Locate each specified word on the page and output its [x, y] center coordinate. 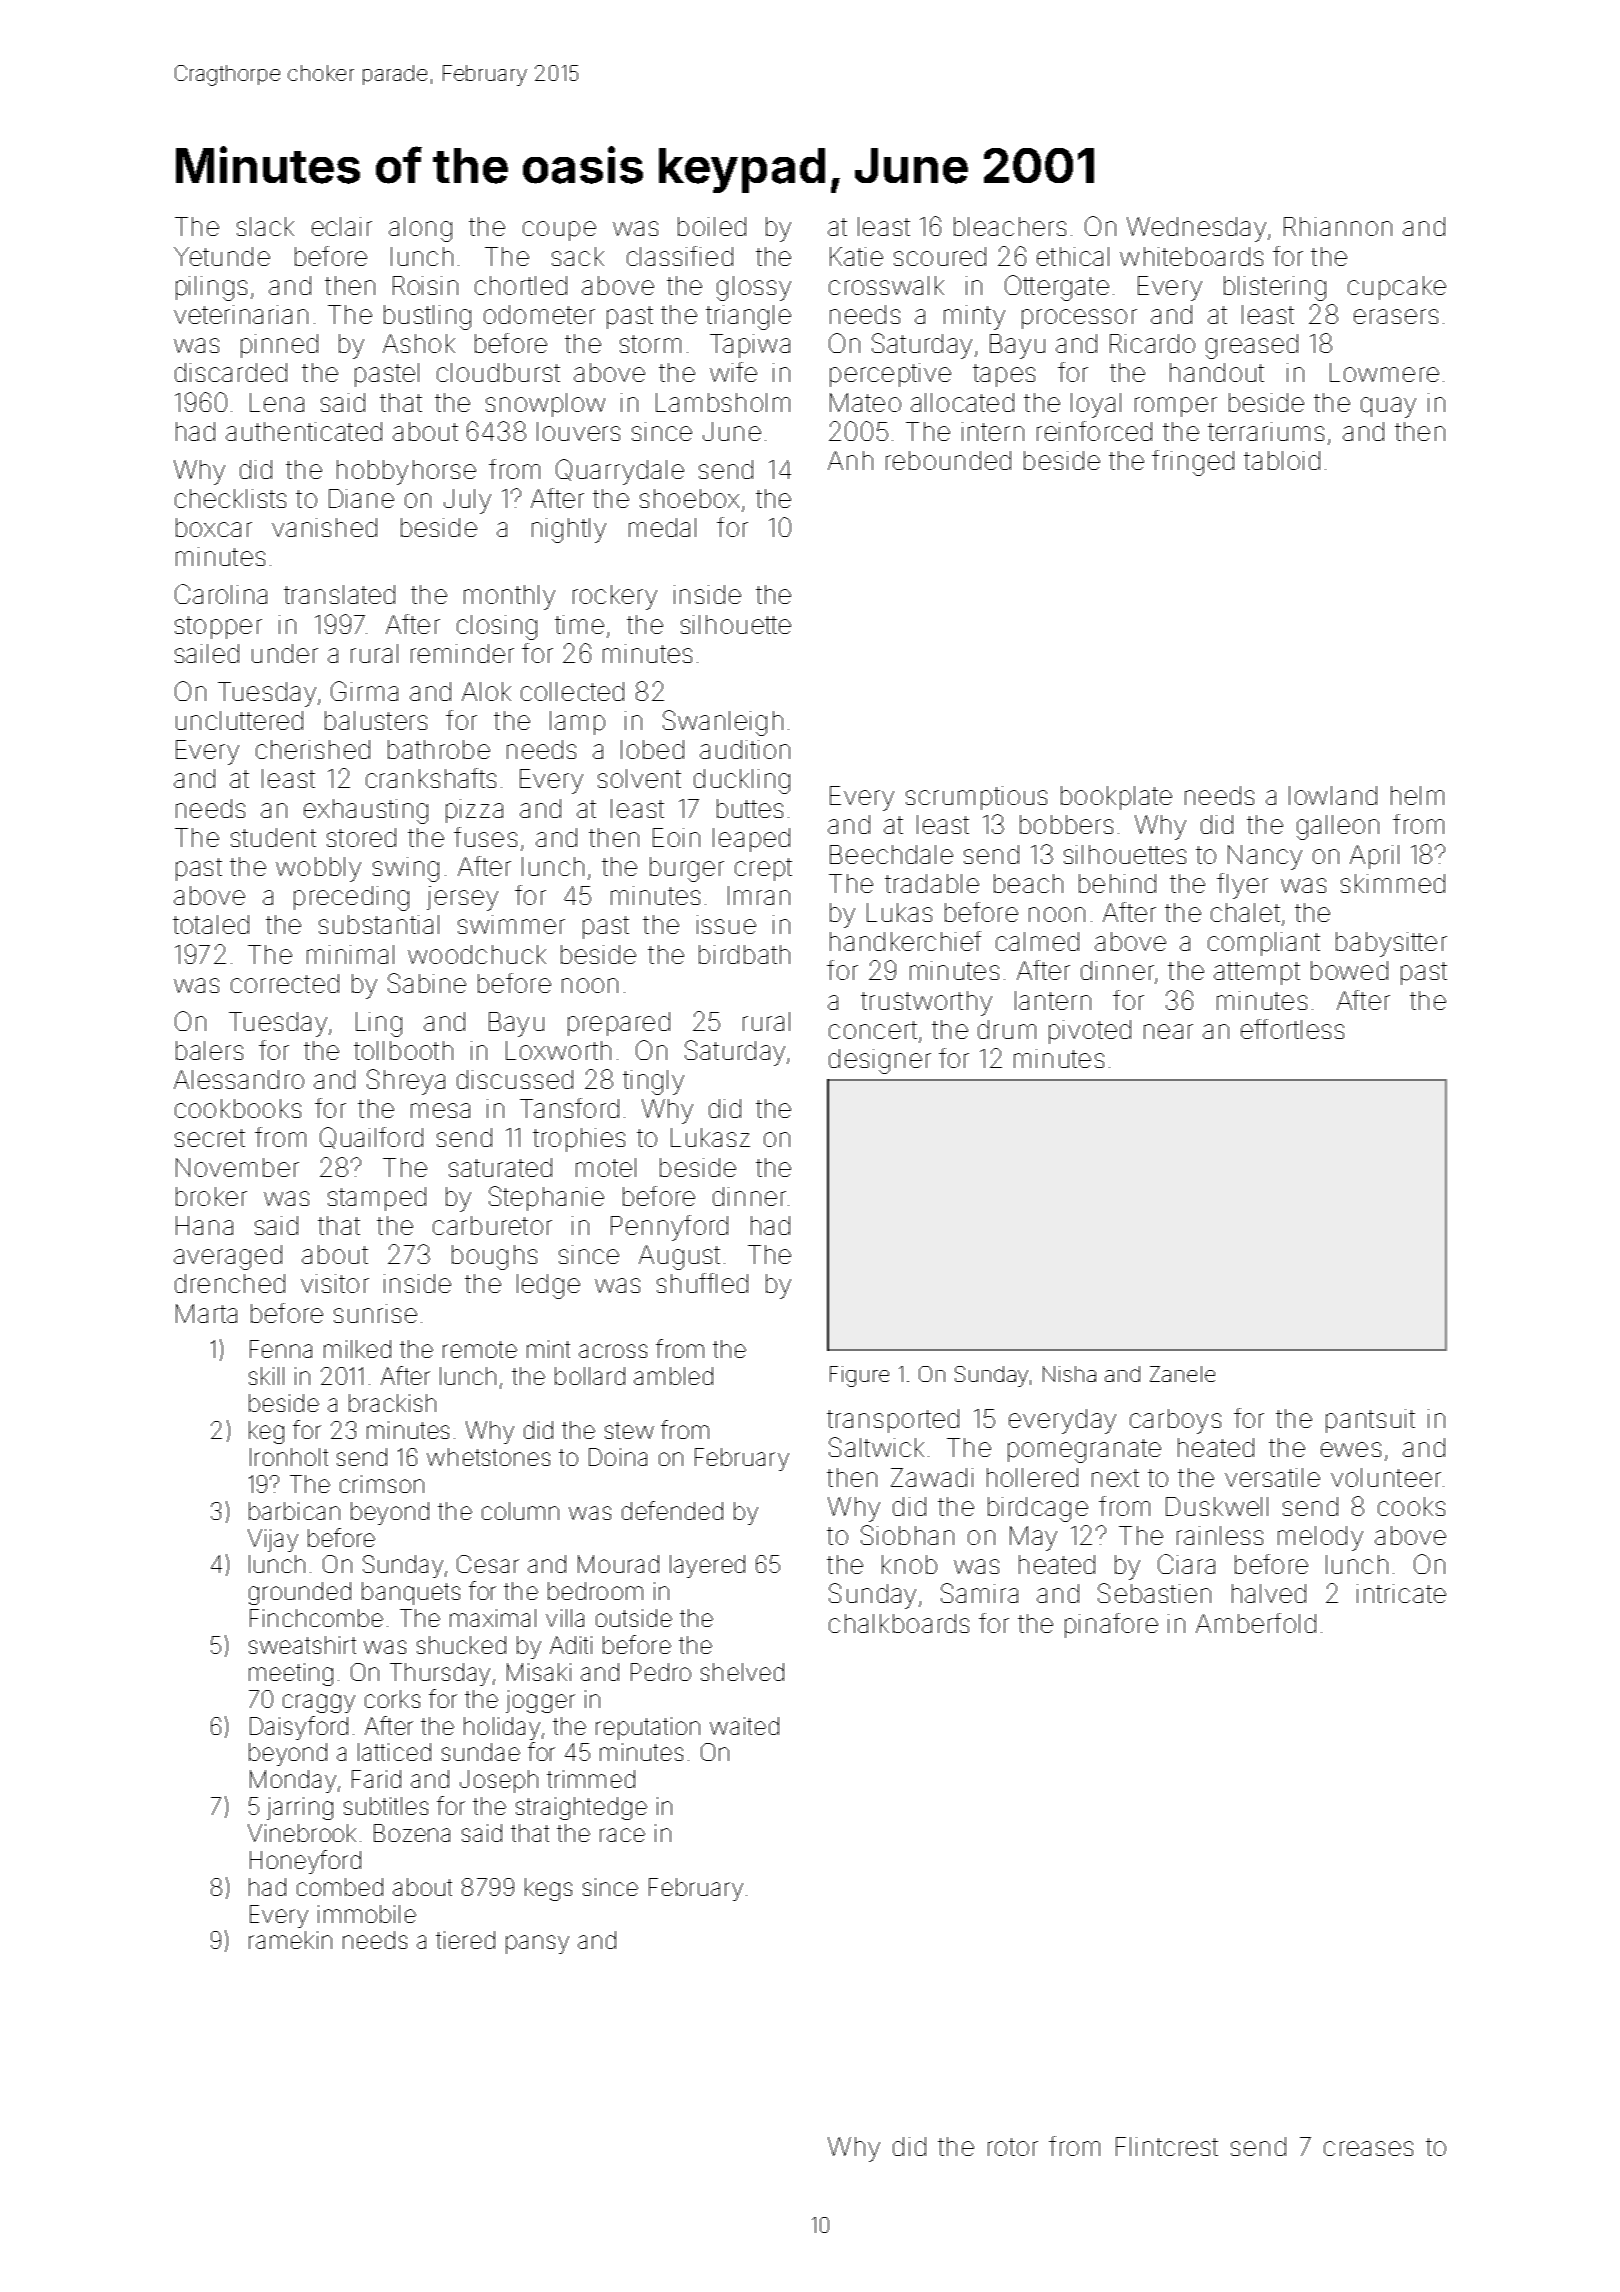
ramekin [290, 1940]
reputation [648, 1728]
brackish [392, 1403]
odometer [539, 314]
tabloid [1282, 460]
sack [578, 256]
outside [634, 1618]
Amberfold [1256, 1623]
